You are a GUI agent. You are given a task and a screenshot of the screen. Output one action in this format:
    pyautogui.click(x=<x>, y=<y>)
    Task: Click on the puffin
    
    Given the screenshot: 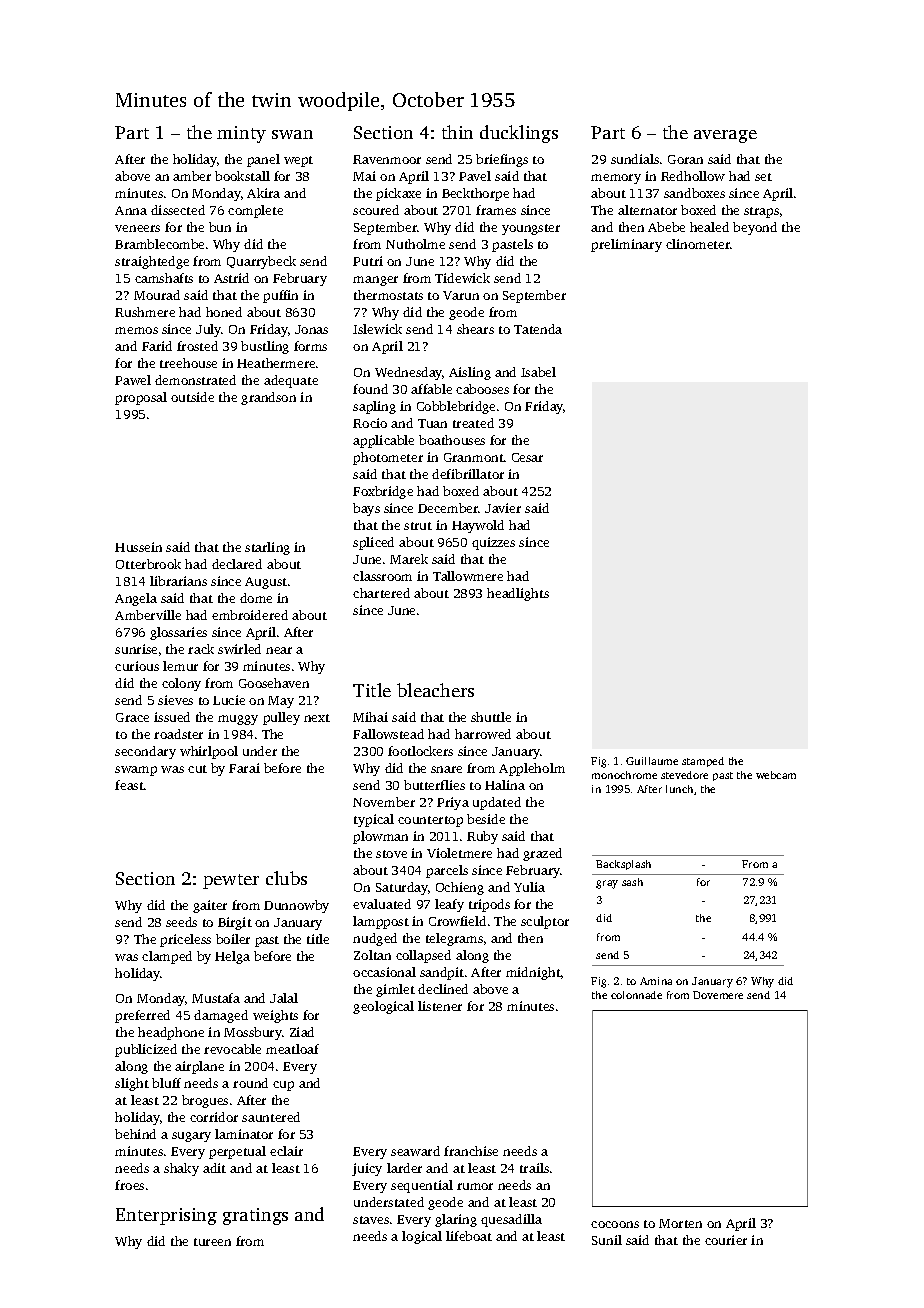 What is the action you would take?
    pyautogui.click(x=280, y=296)
